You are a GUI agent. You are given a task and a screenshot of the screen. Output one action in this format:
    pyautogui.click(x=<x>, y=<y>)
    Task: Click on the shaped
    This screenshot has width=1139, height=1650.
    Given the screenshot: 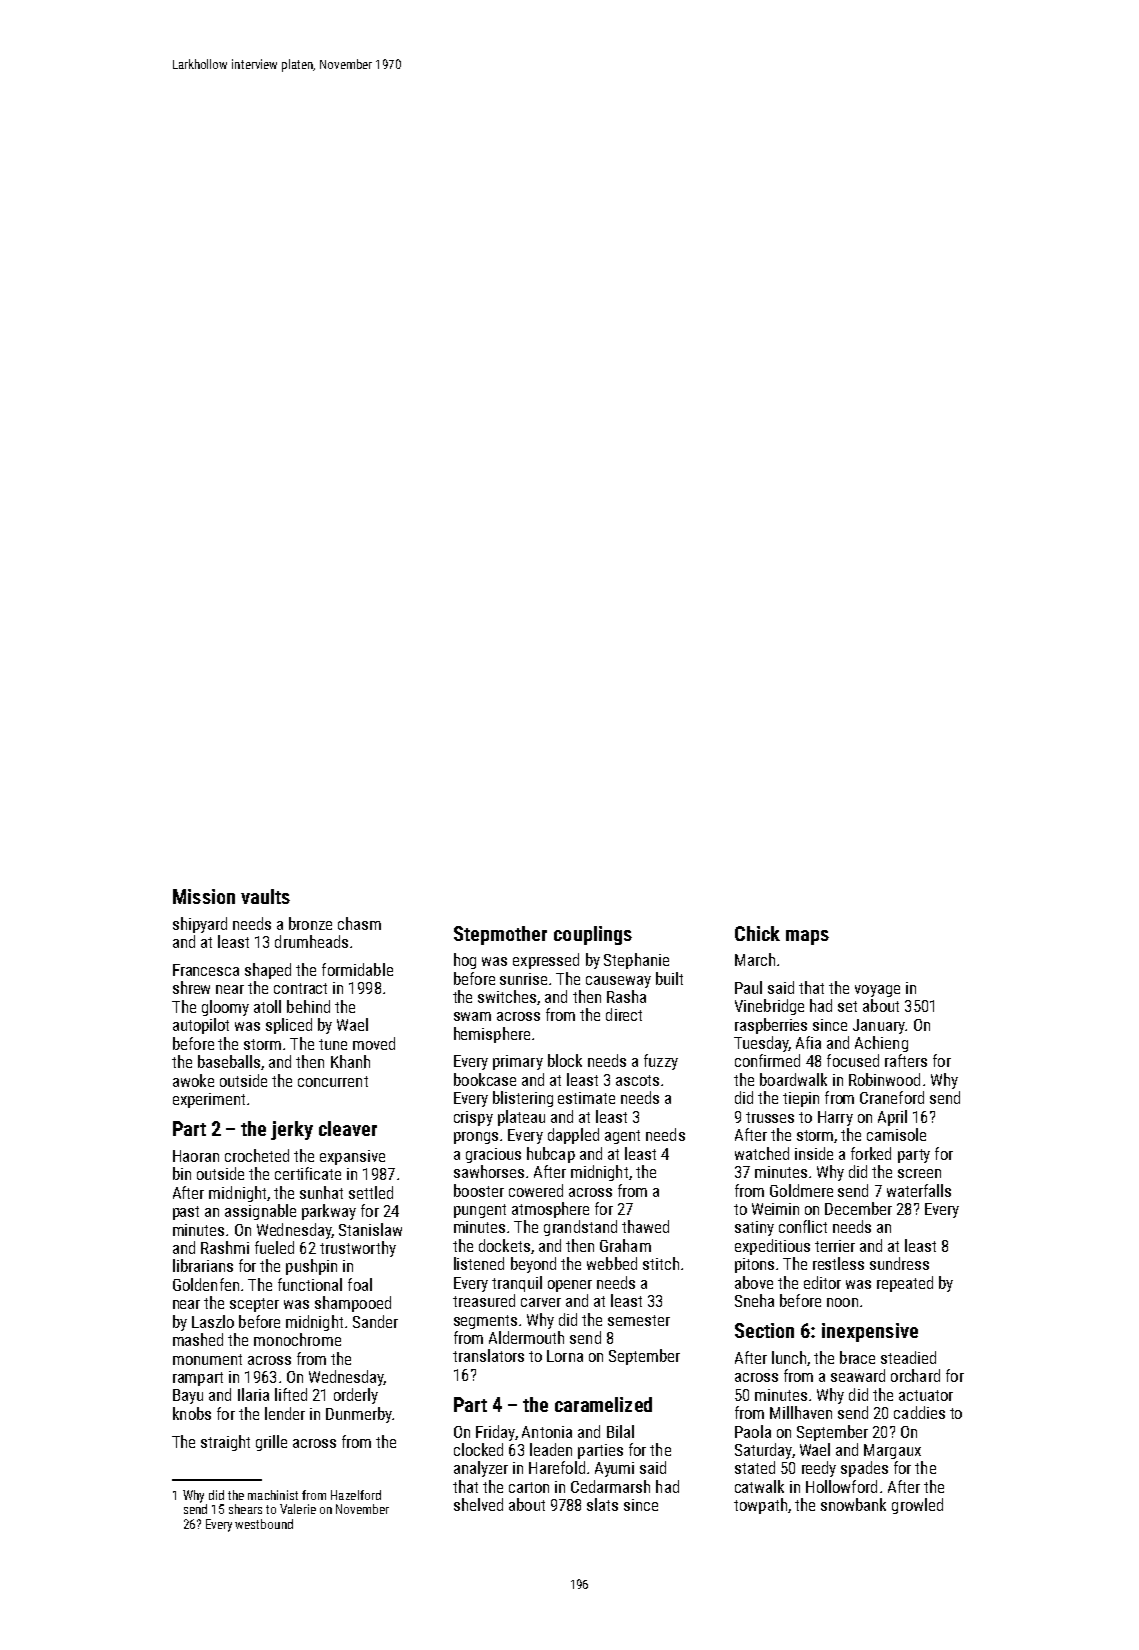 What is the action you would take?
    pyautogui.click(x=268, y=971)
